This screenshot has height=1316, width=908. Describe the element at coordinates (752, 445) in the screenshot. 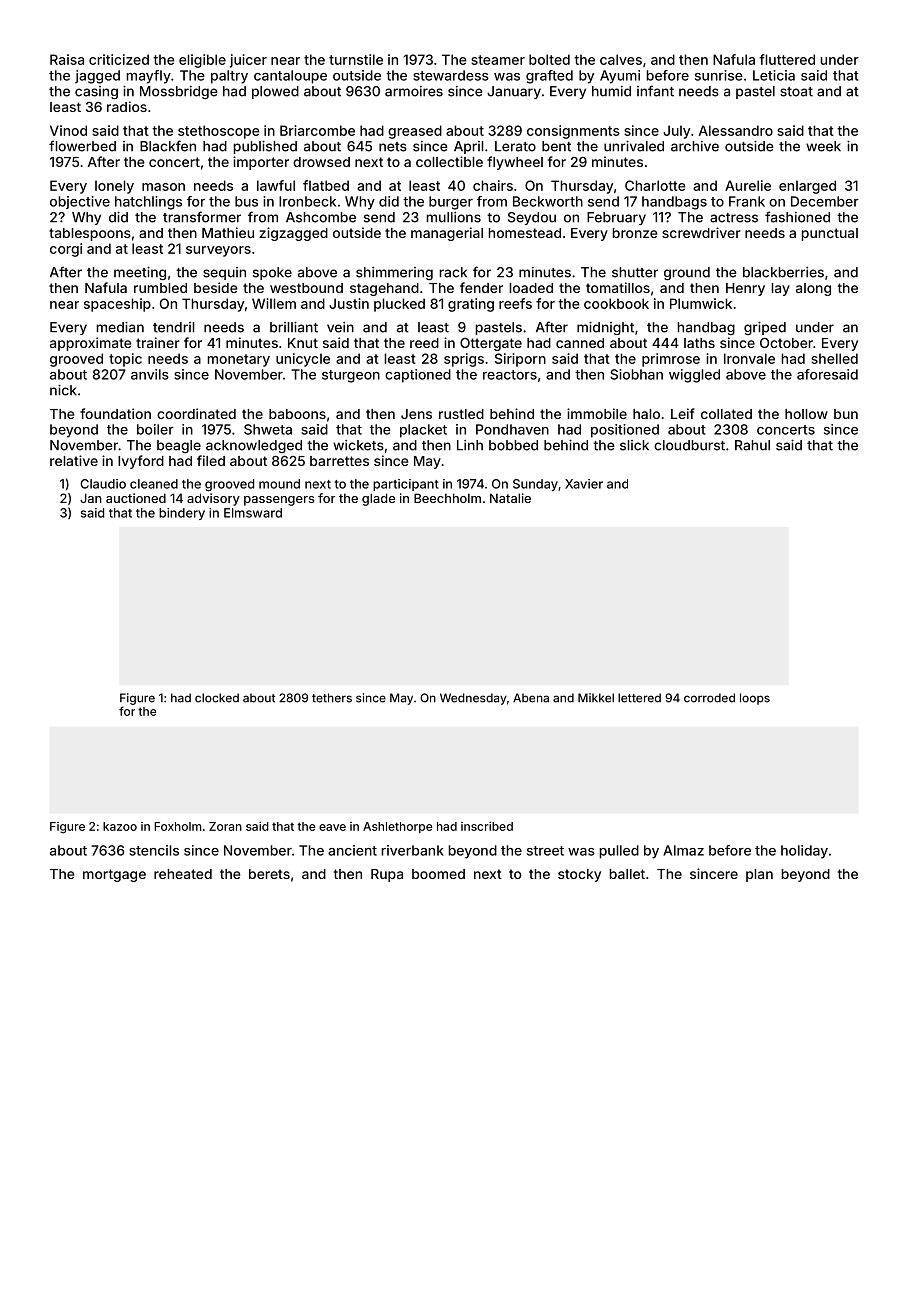

I see `Rahul` at that location.
